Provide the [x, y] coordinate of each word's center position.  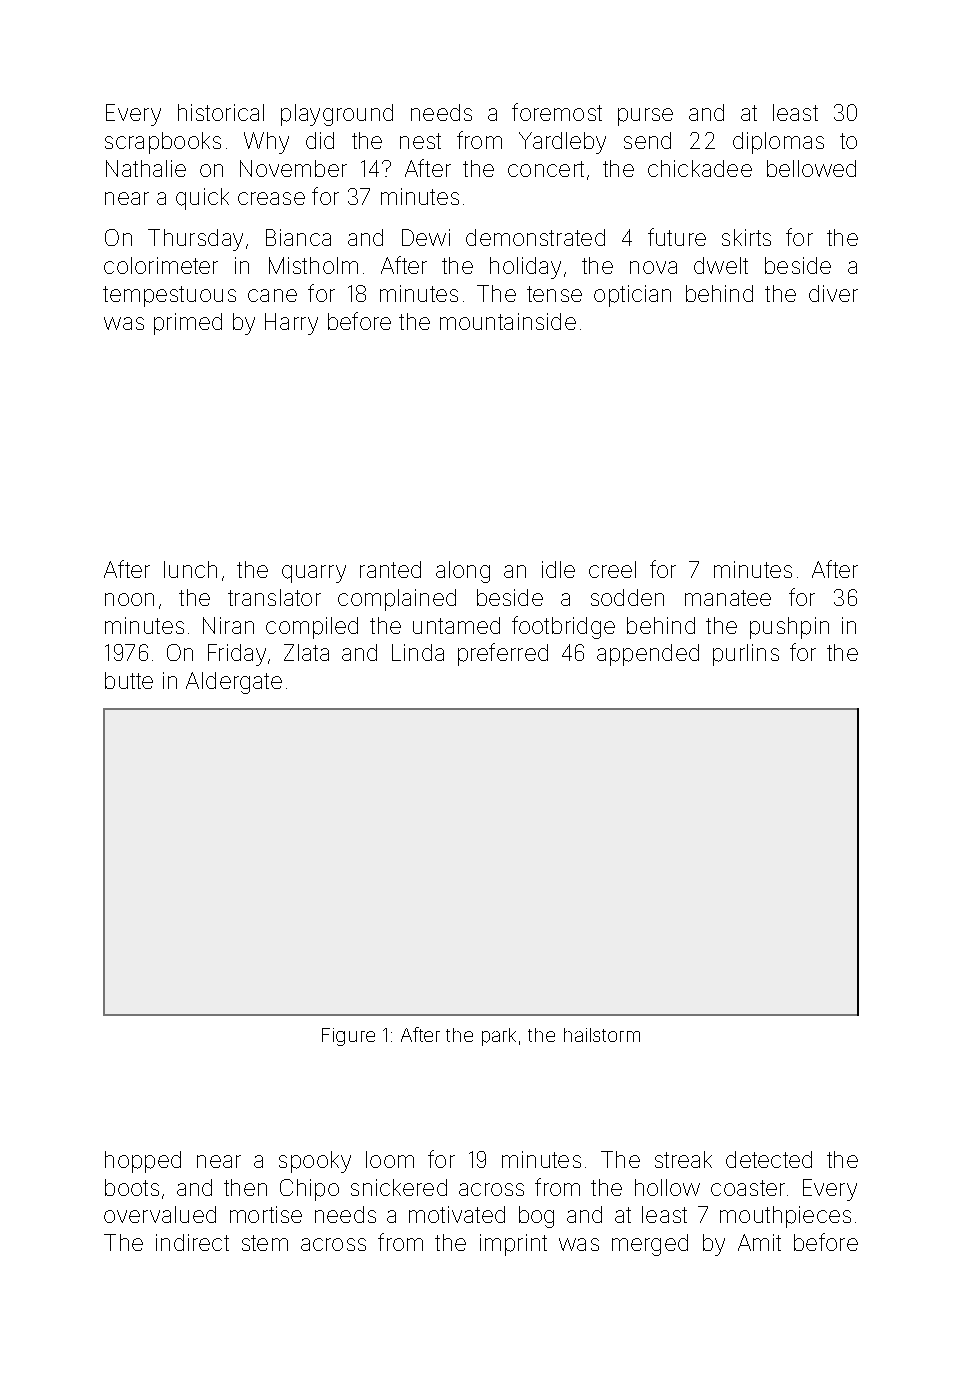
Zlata [306, 652]
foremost [557, 112]
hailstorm [602, 1035]
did [320, 140]
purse [645, 117]
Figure [348, 1037]
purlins [746, 655]
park [499, 1037]
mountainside [508, 321]
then [245, 1187]
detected [769, 1159]
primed [188, 324]
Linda [418, 652]
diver [833, 293]
